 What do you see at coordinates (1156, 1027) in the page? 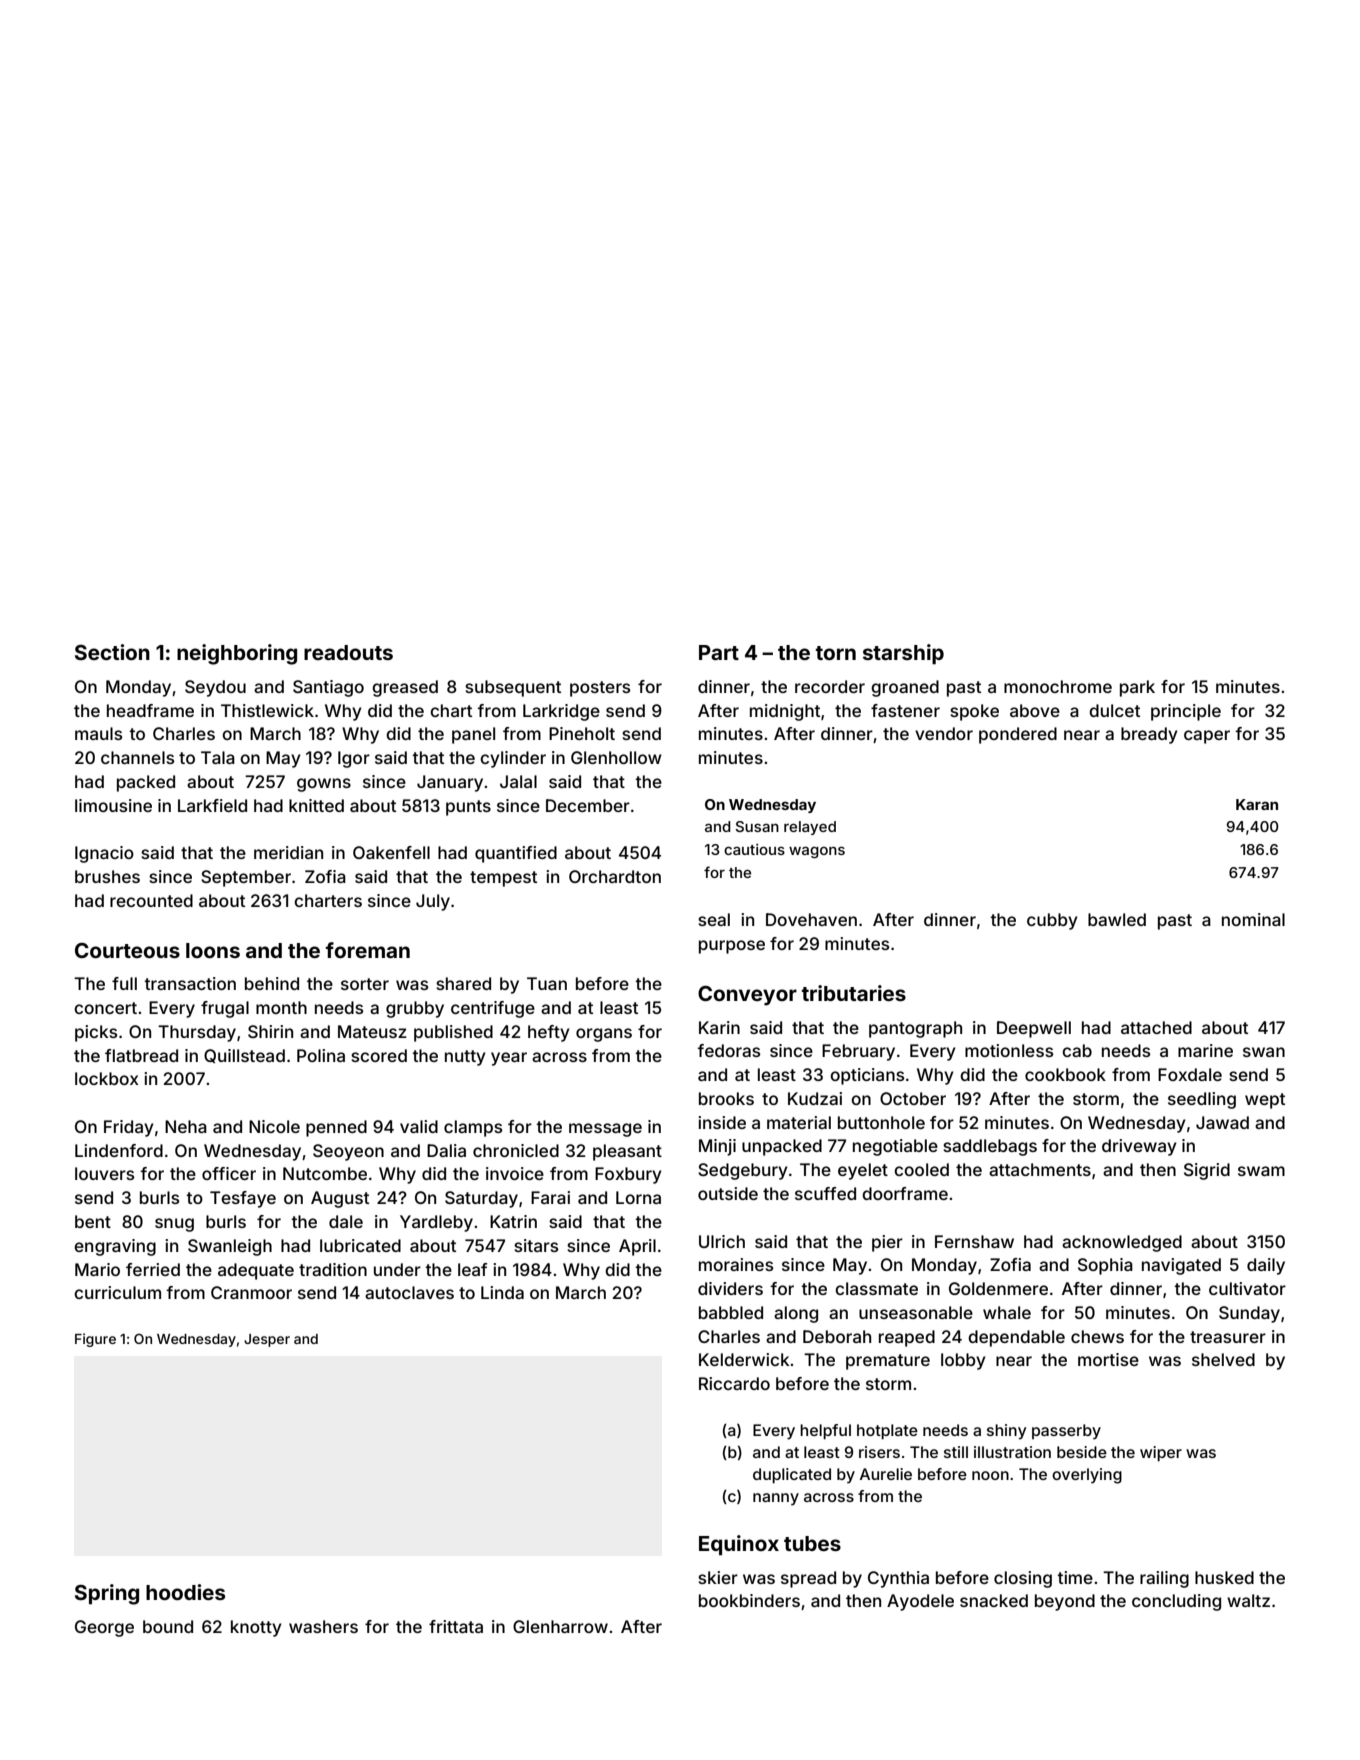
I see `attached` at bounding box center [1156, 1027].
